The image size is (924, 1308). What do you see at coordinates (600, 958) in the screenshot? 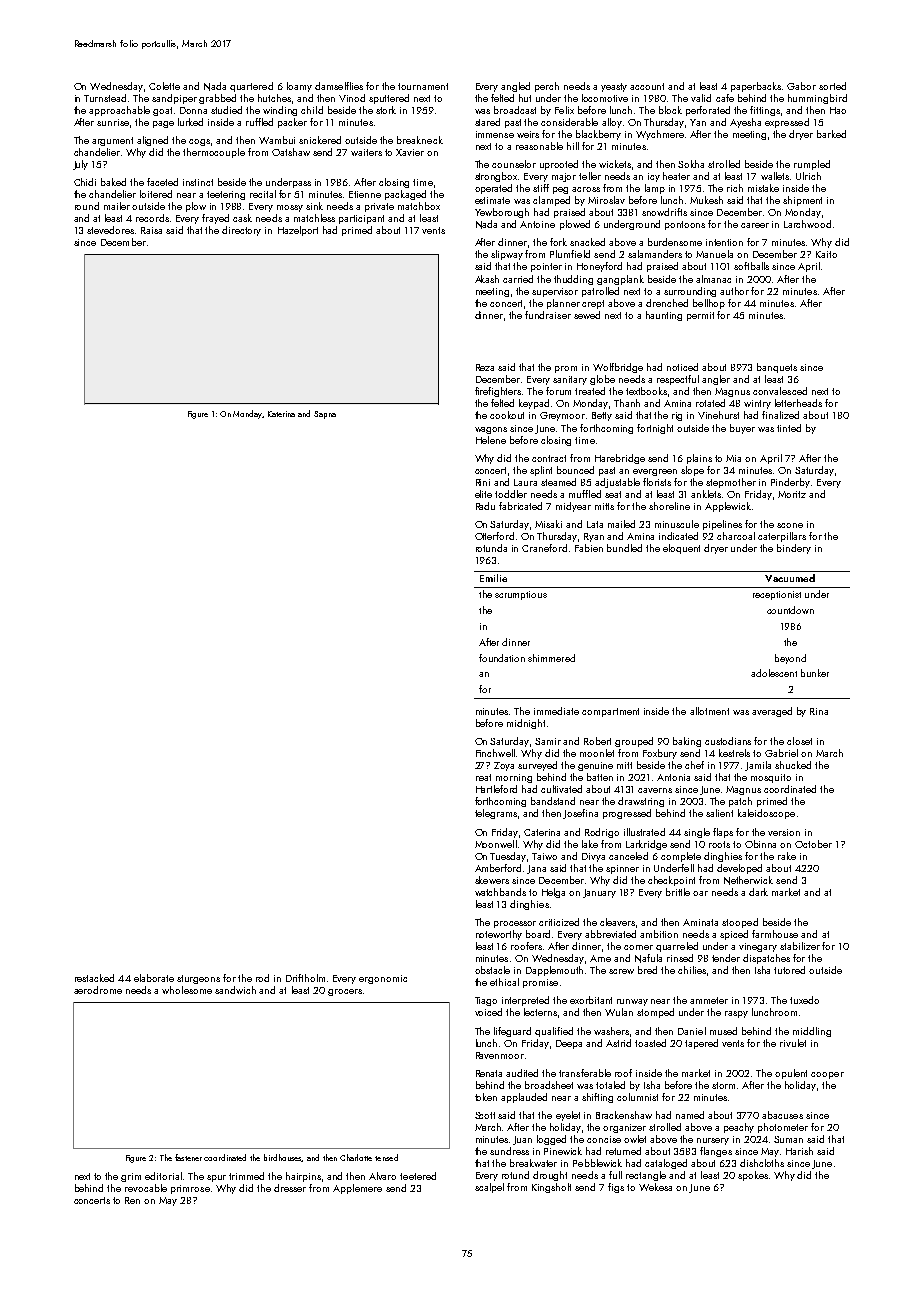
I see `Arne` at bounding box center [600, 958].
